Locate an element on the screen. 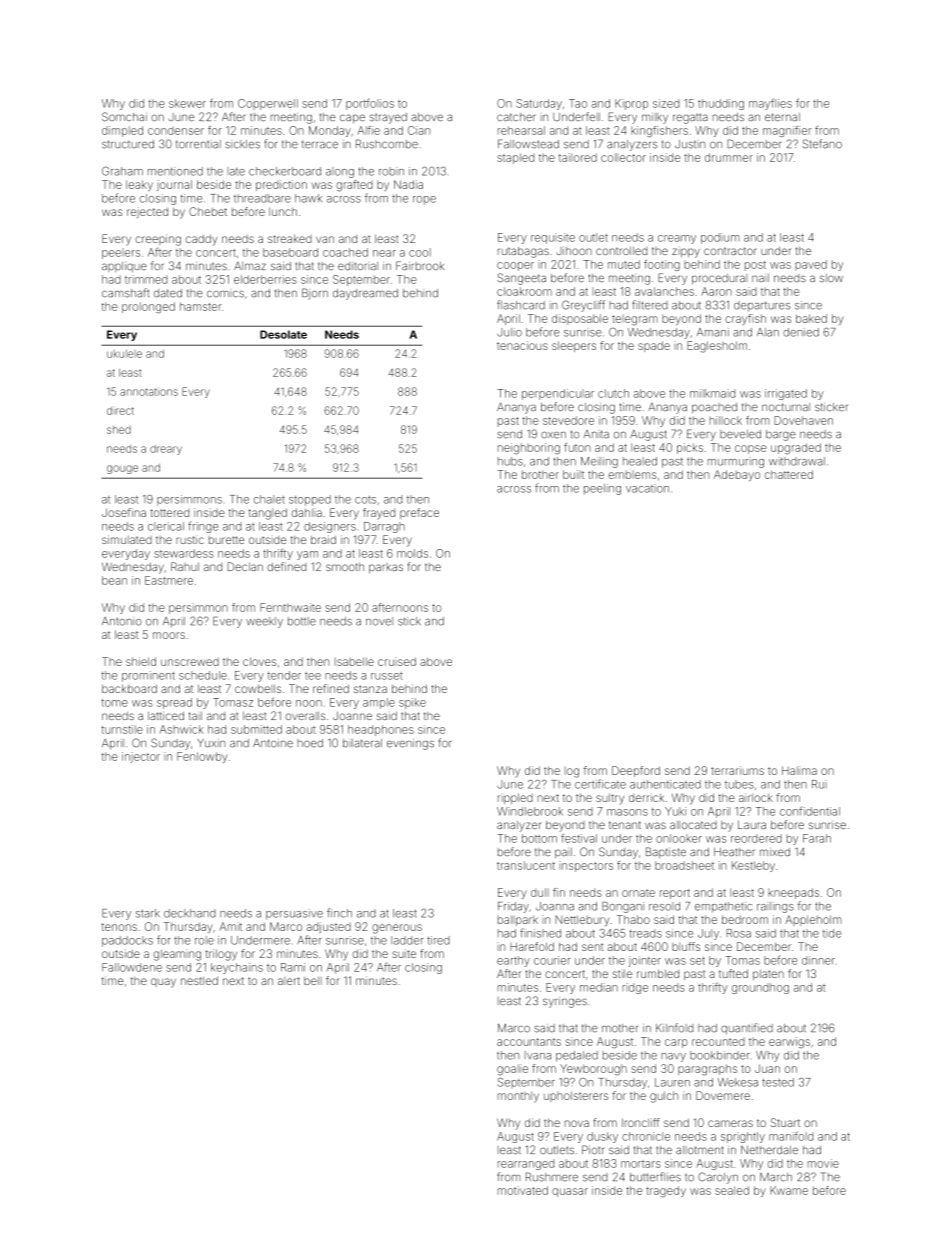 Image resolution: width=952 pixels, height=1233 pixels. Nadia is located at coordinates (408, 184).
